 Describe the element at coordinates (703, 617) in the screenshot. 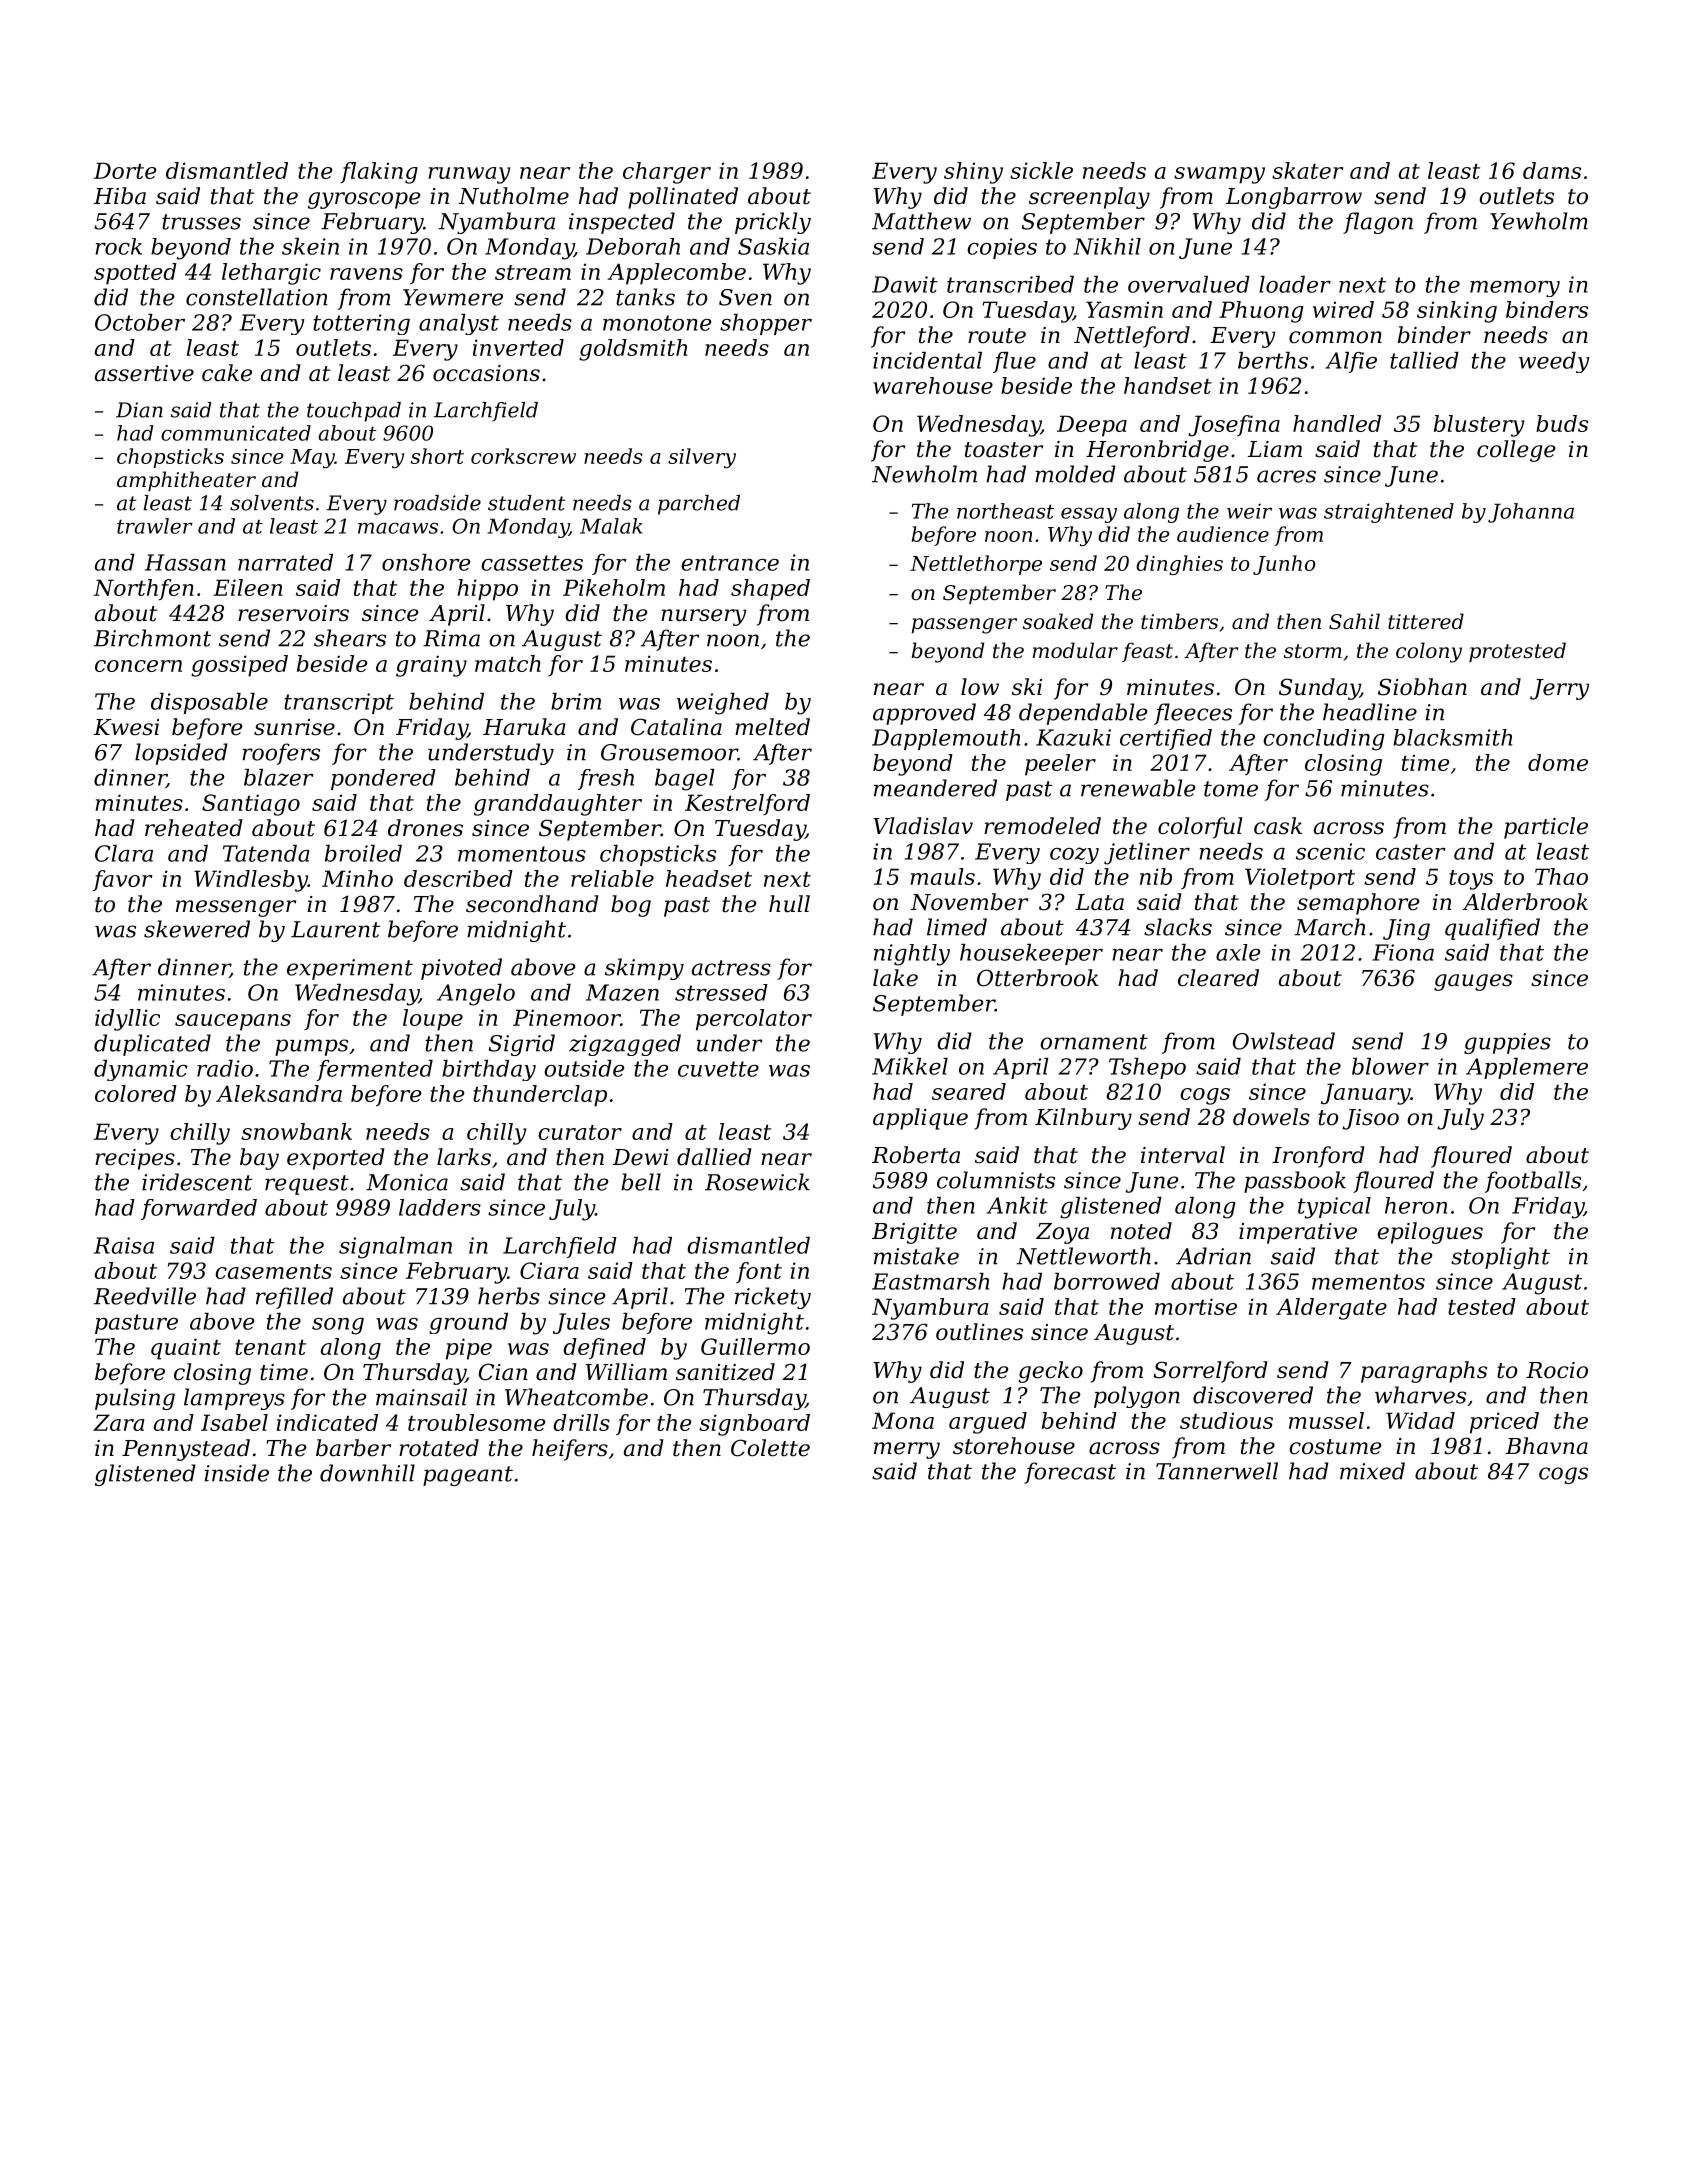

I see `nursery` at that location.
